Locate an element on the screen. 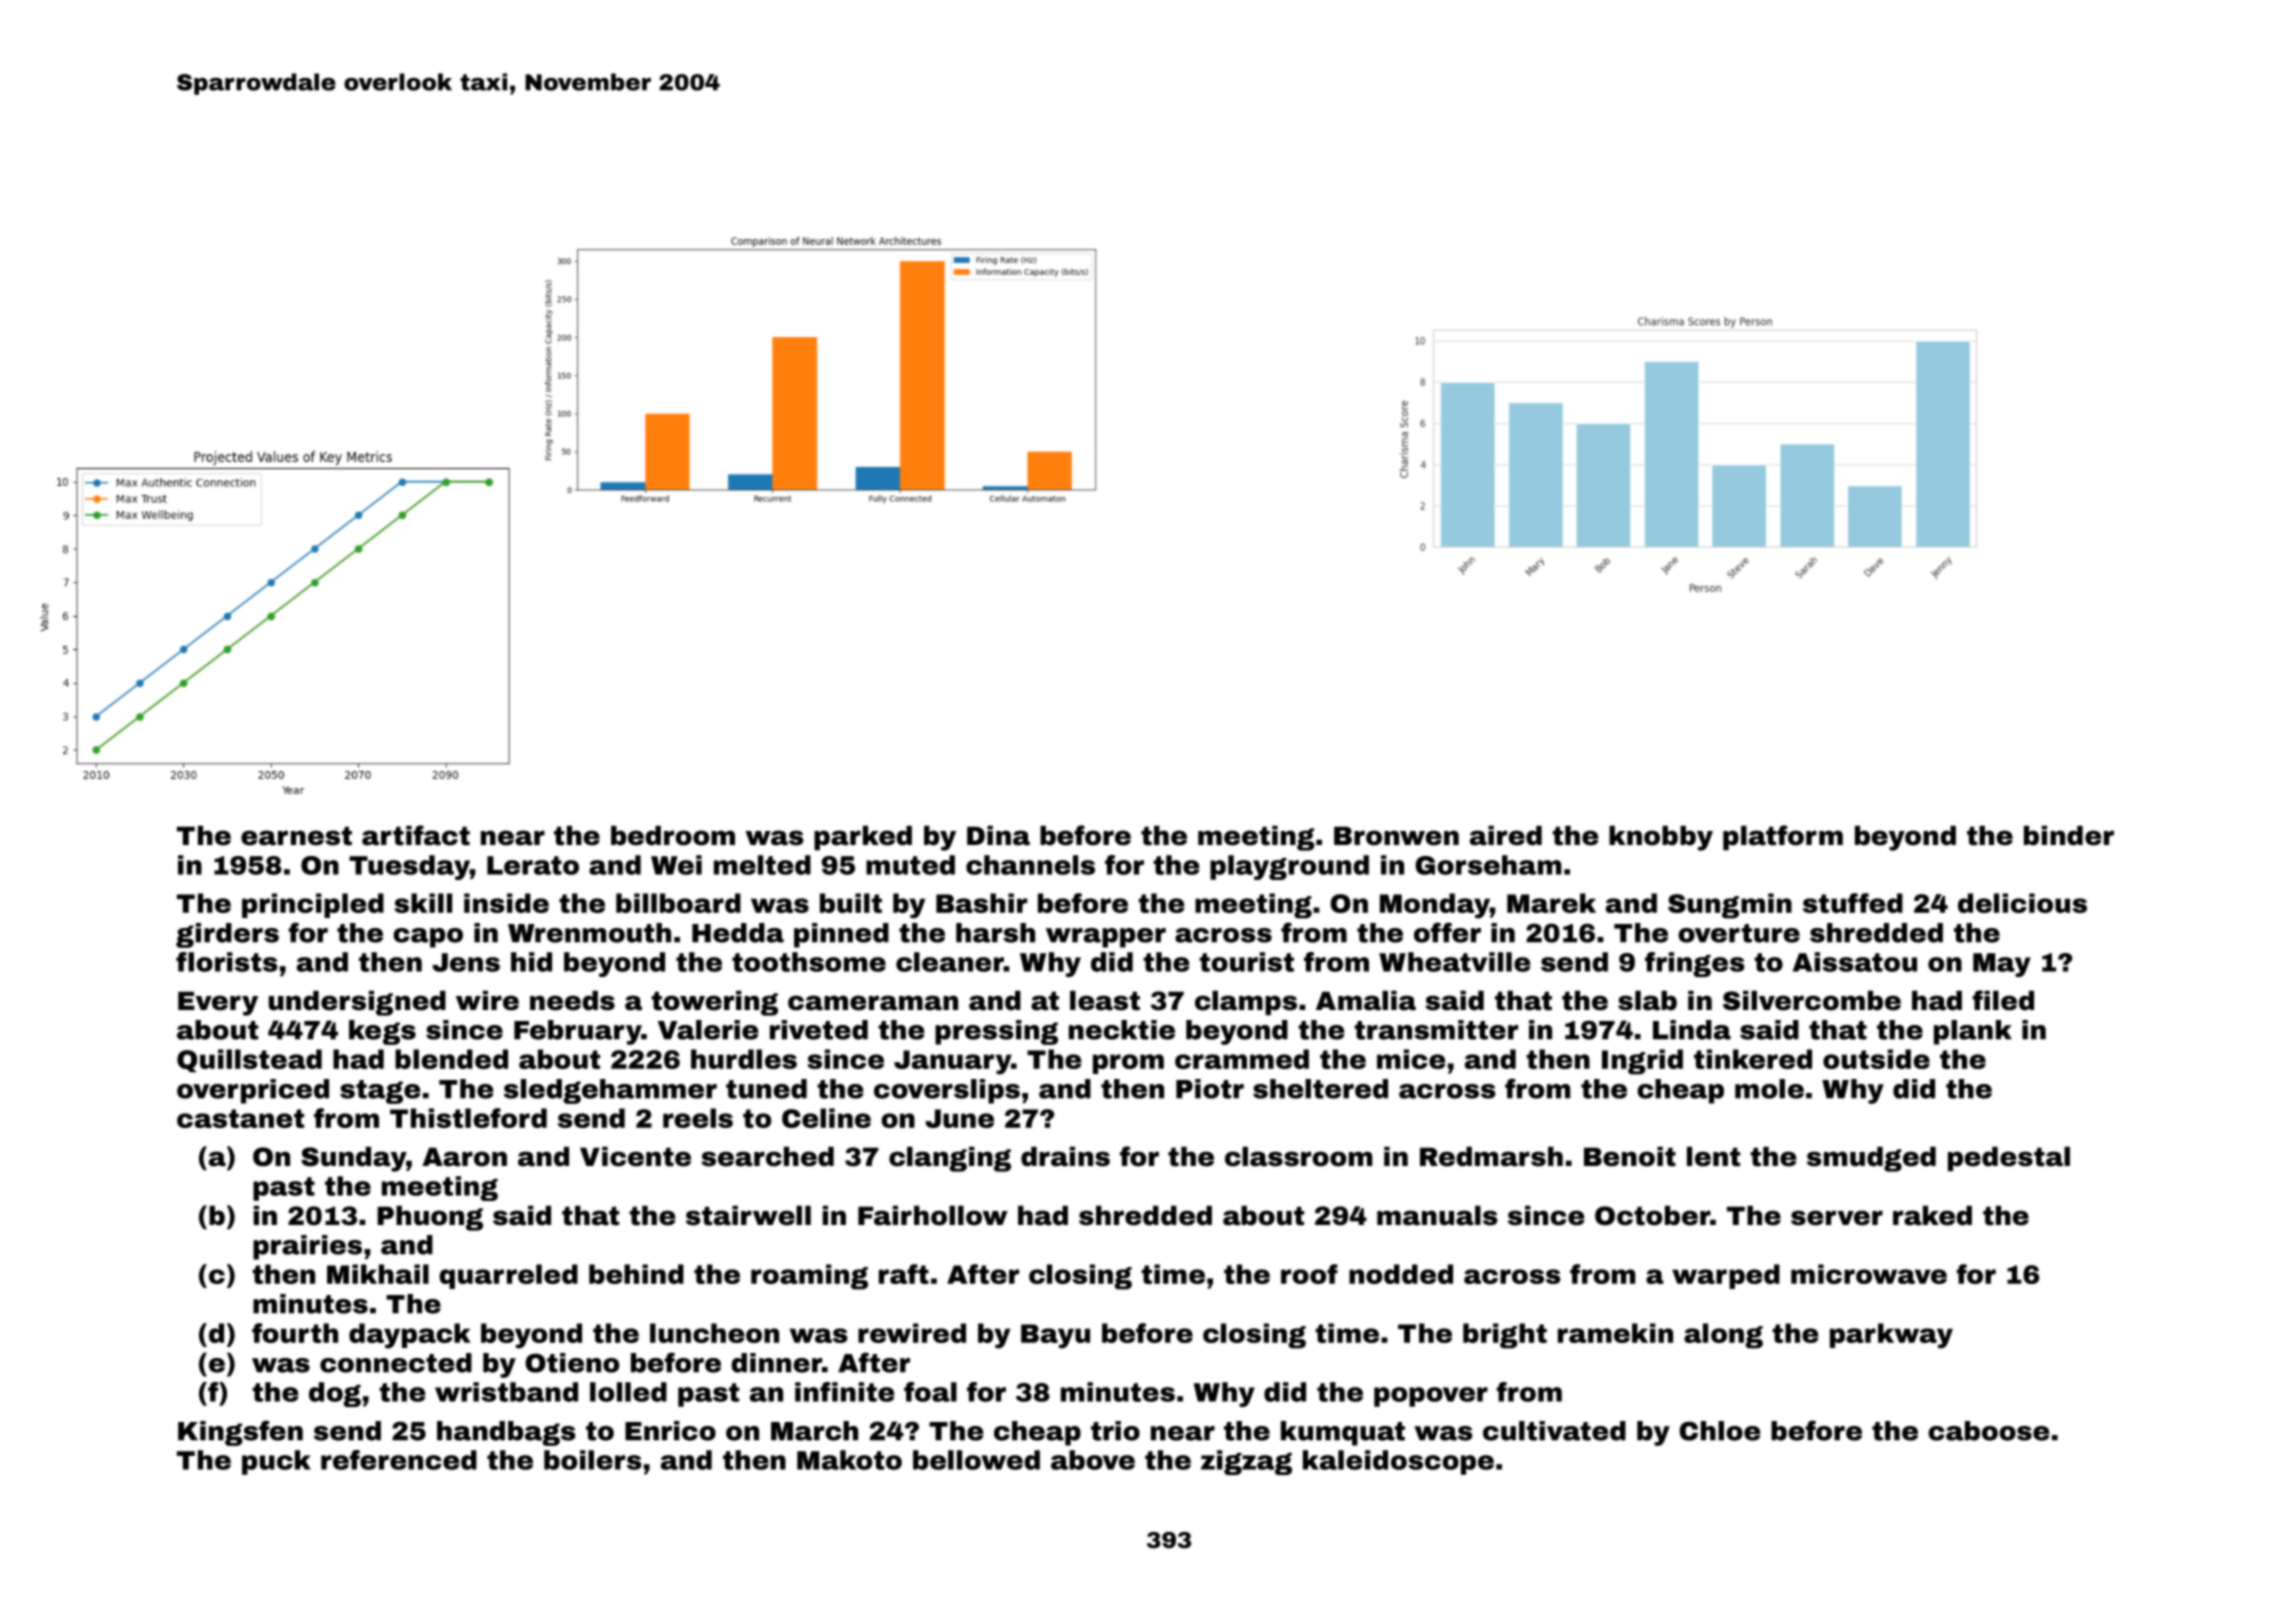 This screenshot has width=2292, height=1620. undersigned is located at coordinates (357, 1003).
